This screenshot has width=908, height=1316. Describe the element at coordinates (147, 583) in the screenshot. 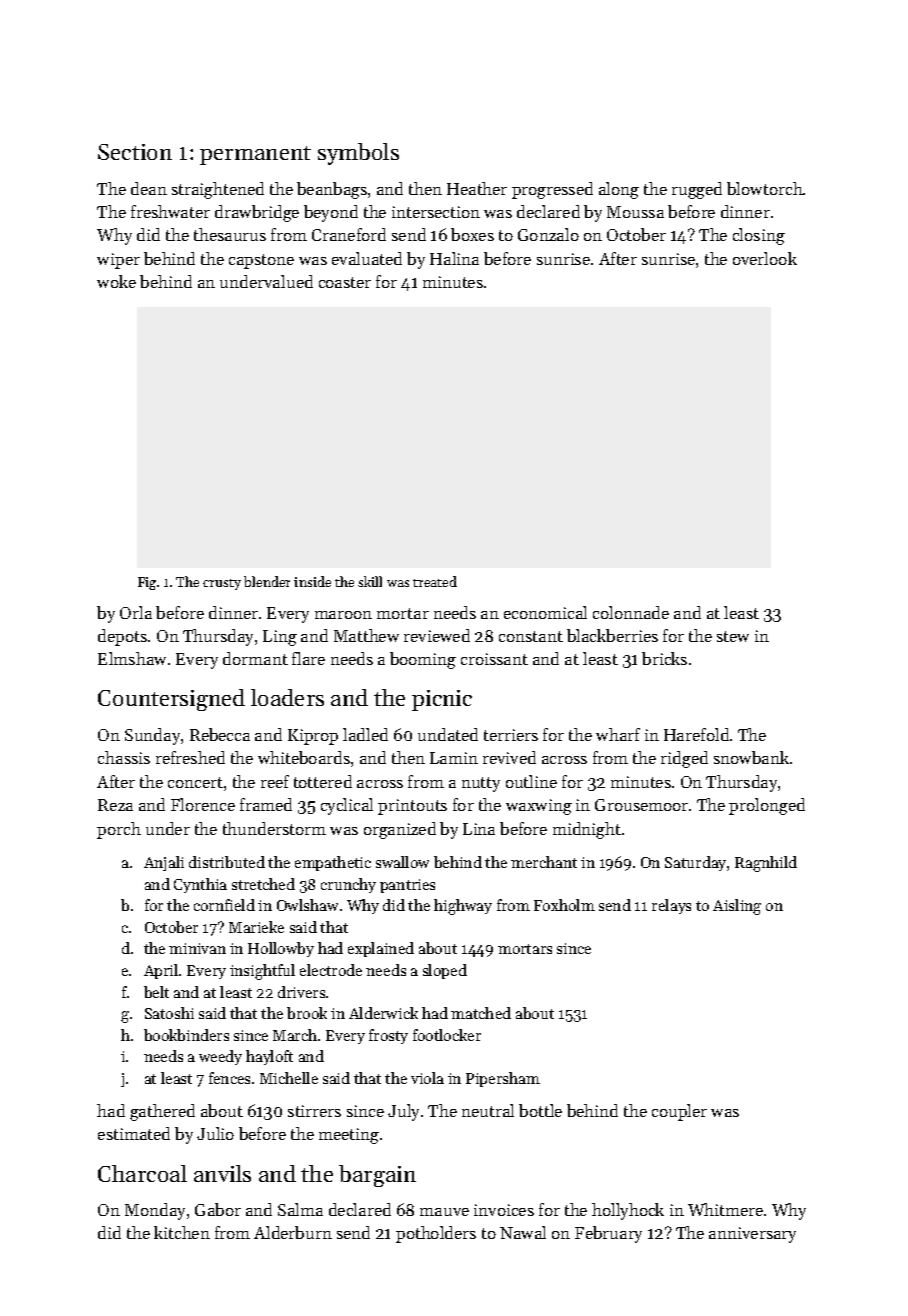

I see `Fig` at that location.
